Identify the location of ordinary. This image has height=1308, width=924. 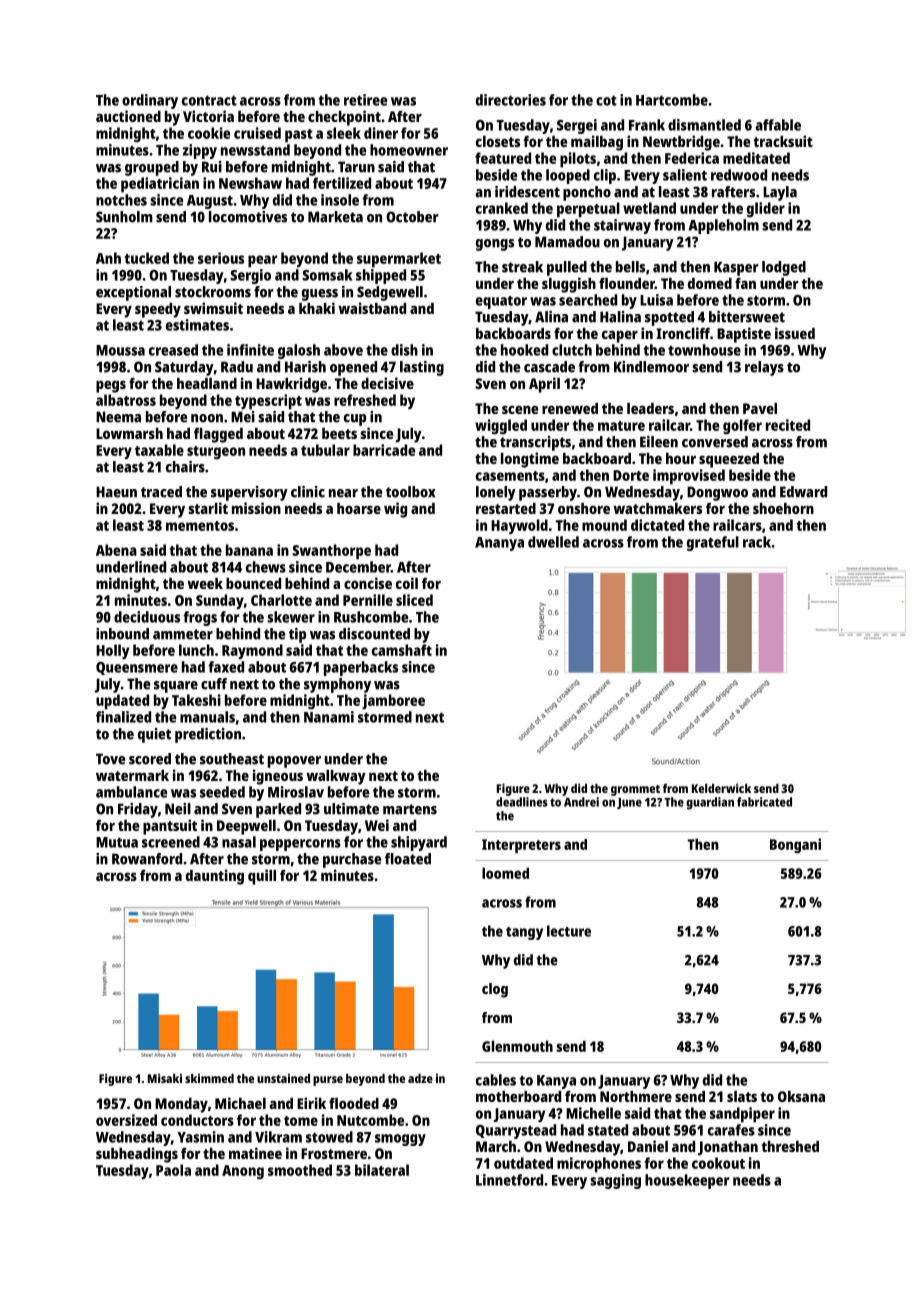
(150, 101).
